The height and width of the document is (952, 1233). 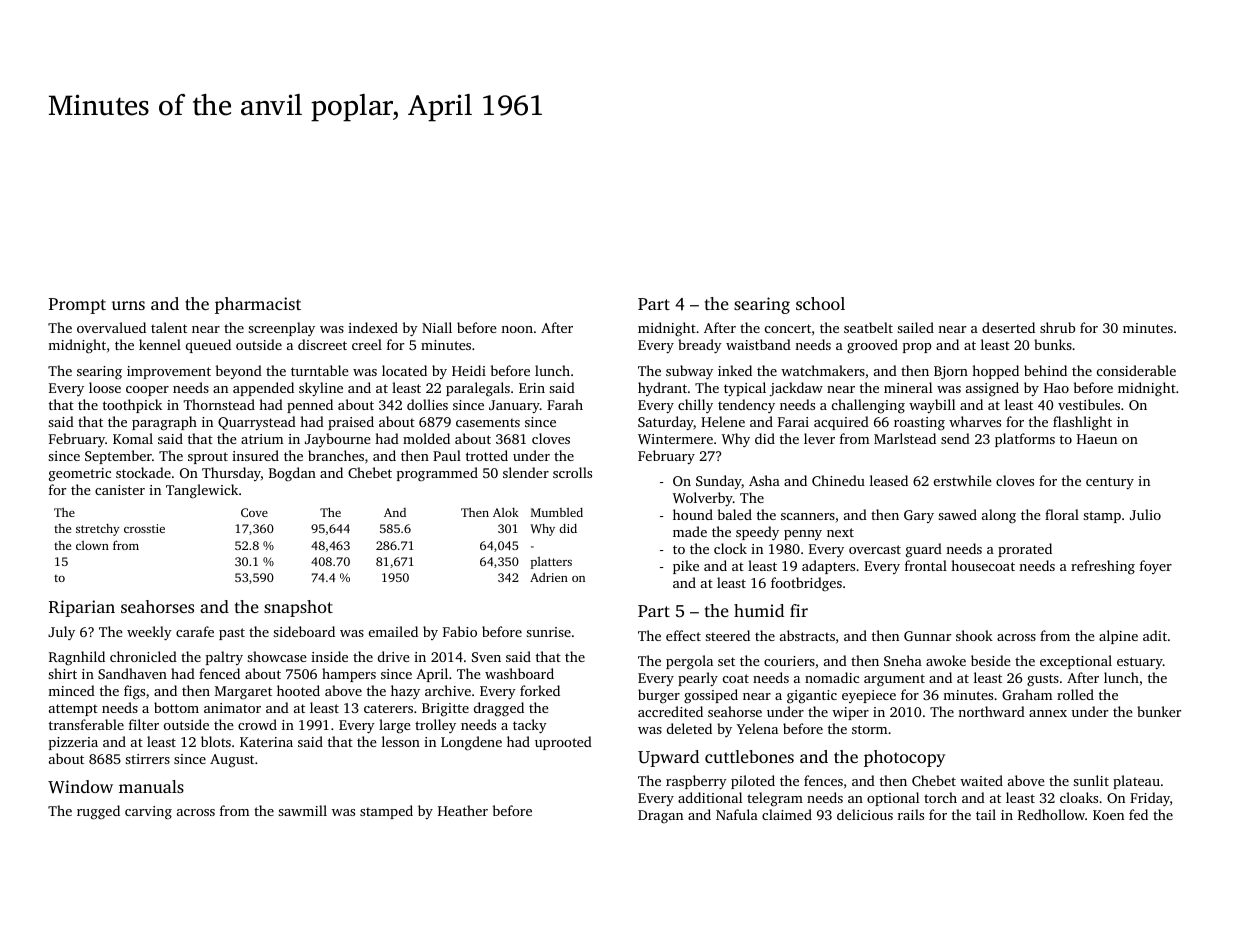 What do you see at coordinates (803, 535) in the document?
I see `penny` at bounding box center [803, 535].
